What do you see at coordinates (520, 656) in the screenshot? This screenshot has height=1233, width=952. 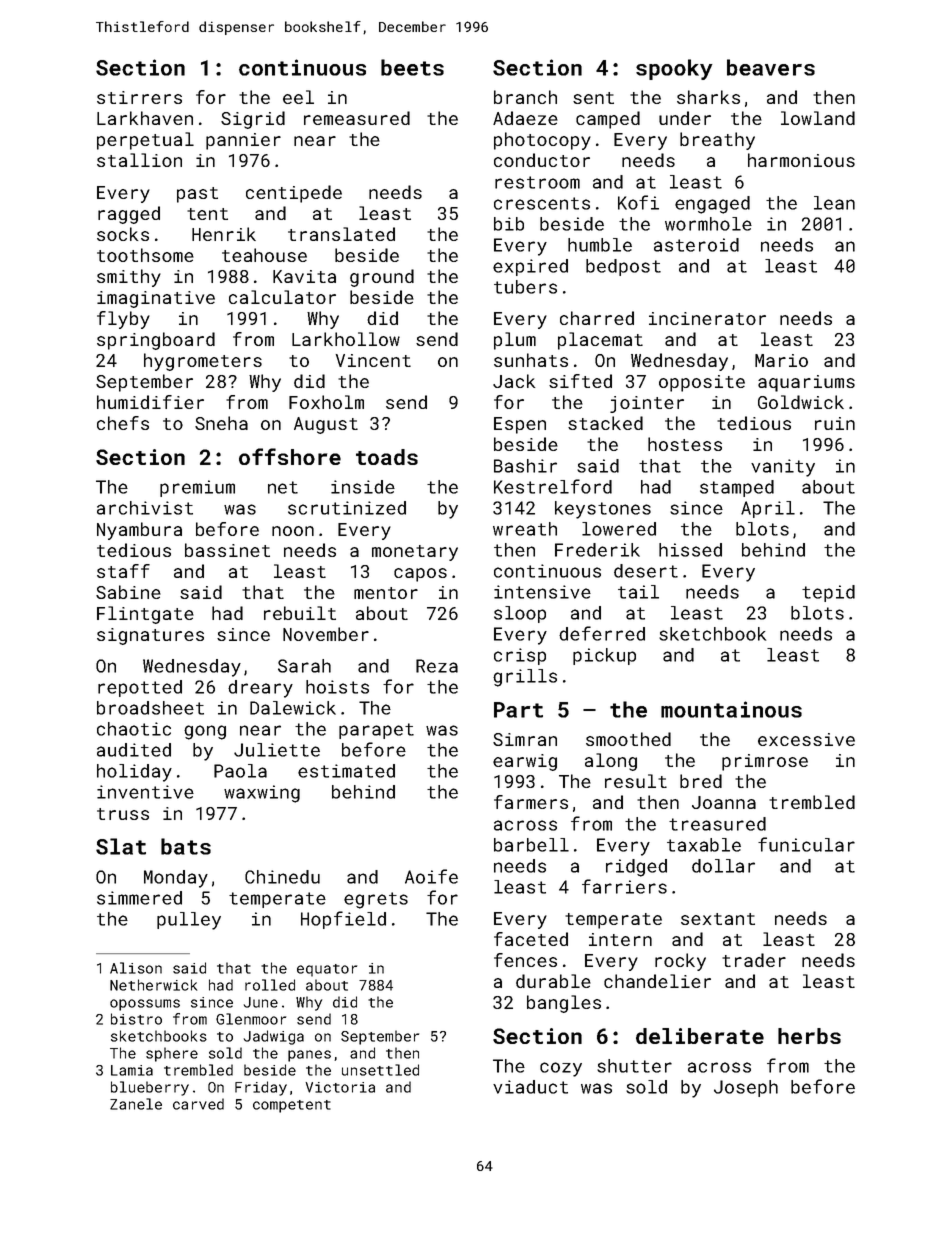 I see `crisp` at bounding box center [520, 656].
